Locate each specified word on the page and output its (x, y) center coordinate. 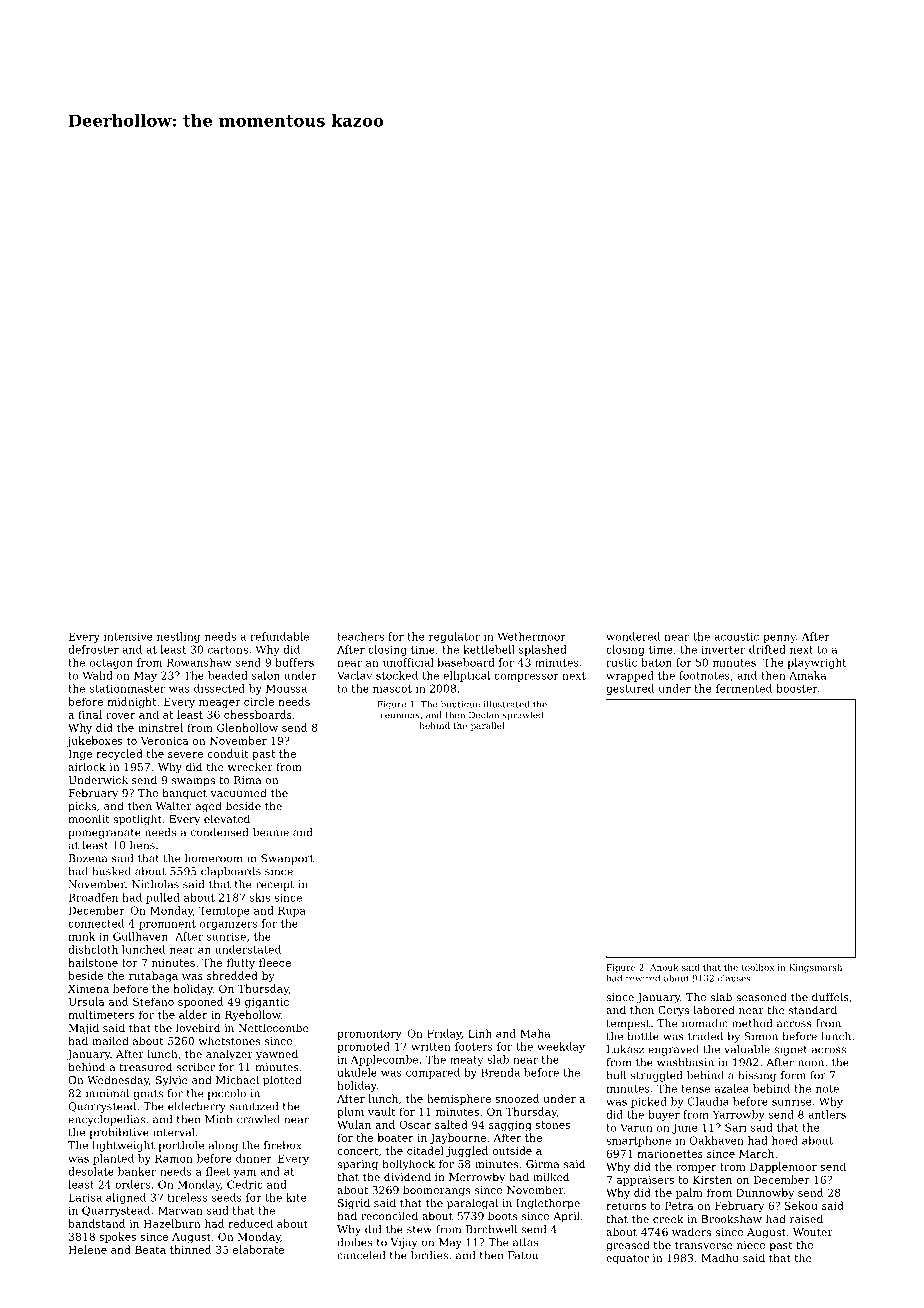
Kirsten (712, 1180)
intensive (128, 636)
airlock (87, 766)
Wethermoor (531, 636)
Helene (88, 1249)
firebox (282, 1145)
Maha (535, 1033)
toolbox (758, 967)
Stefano (153, 1001)
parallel (488, 726)
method (752, 1023)
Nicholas (155, 884)
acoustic (736, 636)
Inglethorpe (548, 1204)
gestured (630, 689)
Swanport (287, 859)
